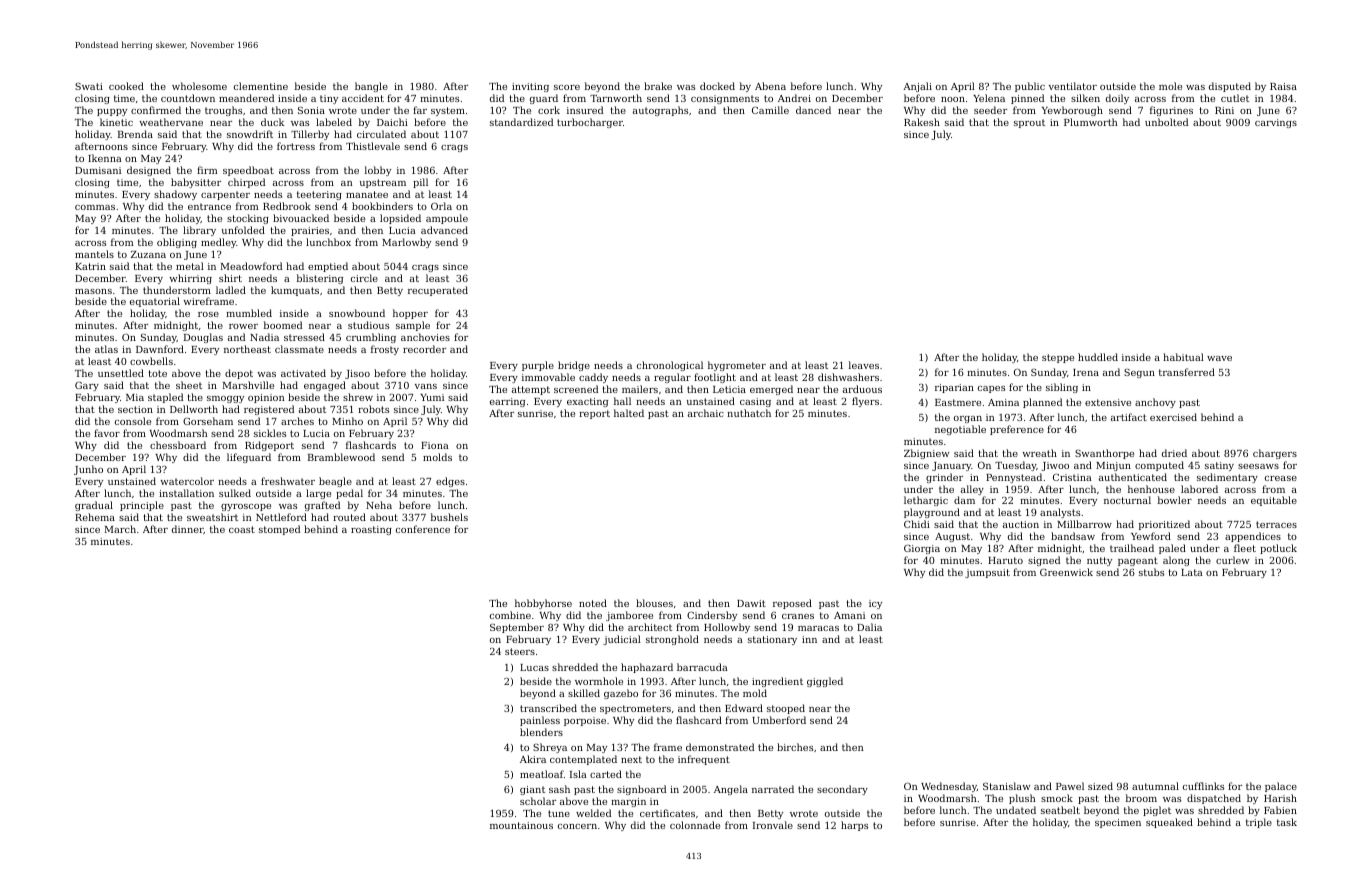 The height and width of the page is (887, 1372). I want to click on purple, so click(538, 366).
